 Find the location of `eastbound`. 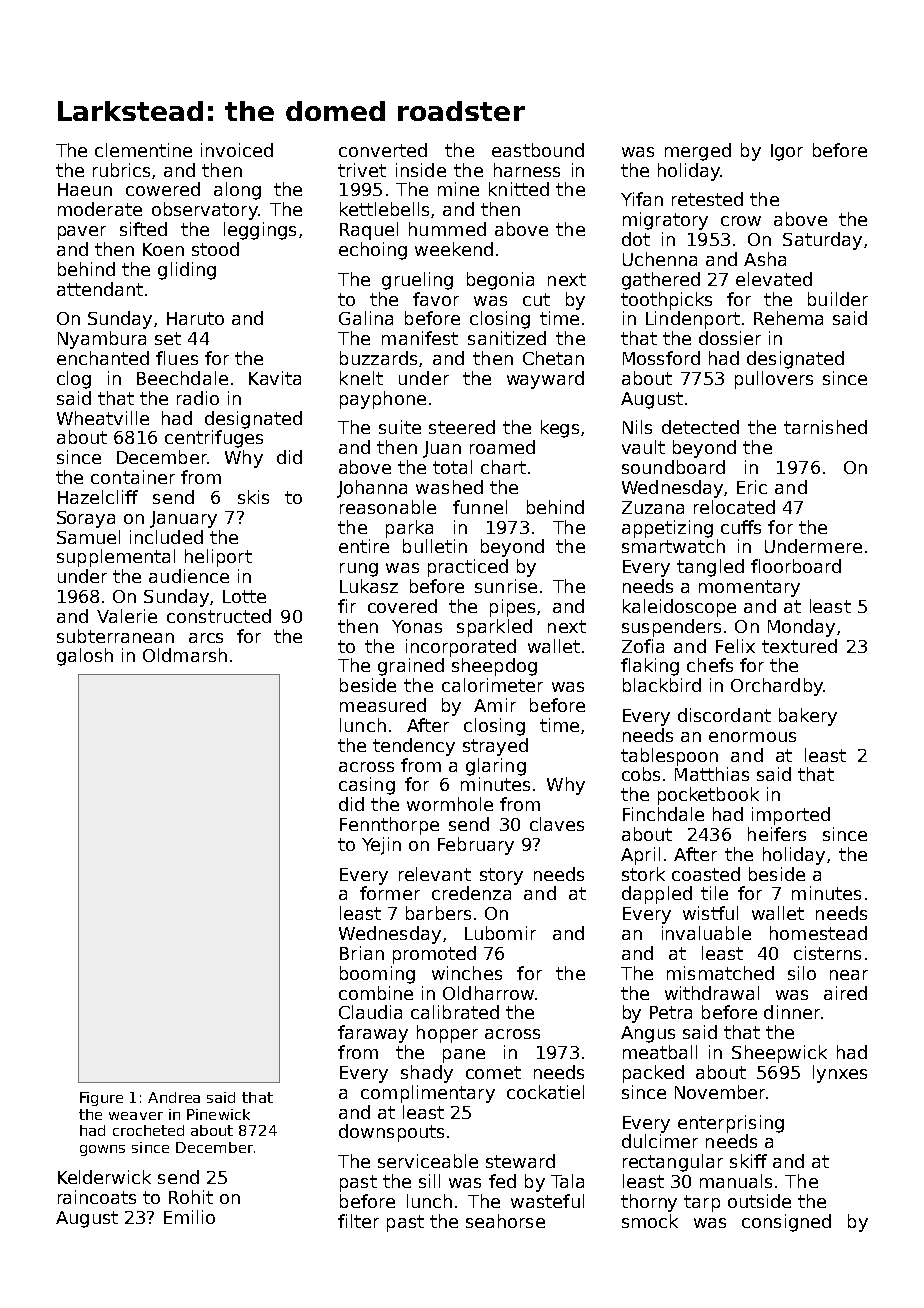

eastbound is located at coordinates (538, 150).
